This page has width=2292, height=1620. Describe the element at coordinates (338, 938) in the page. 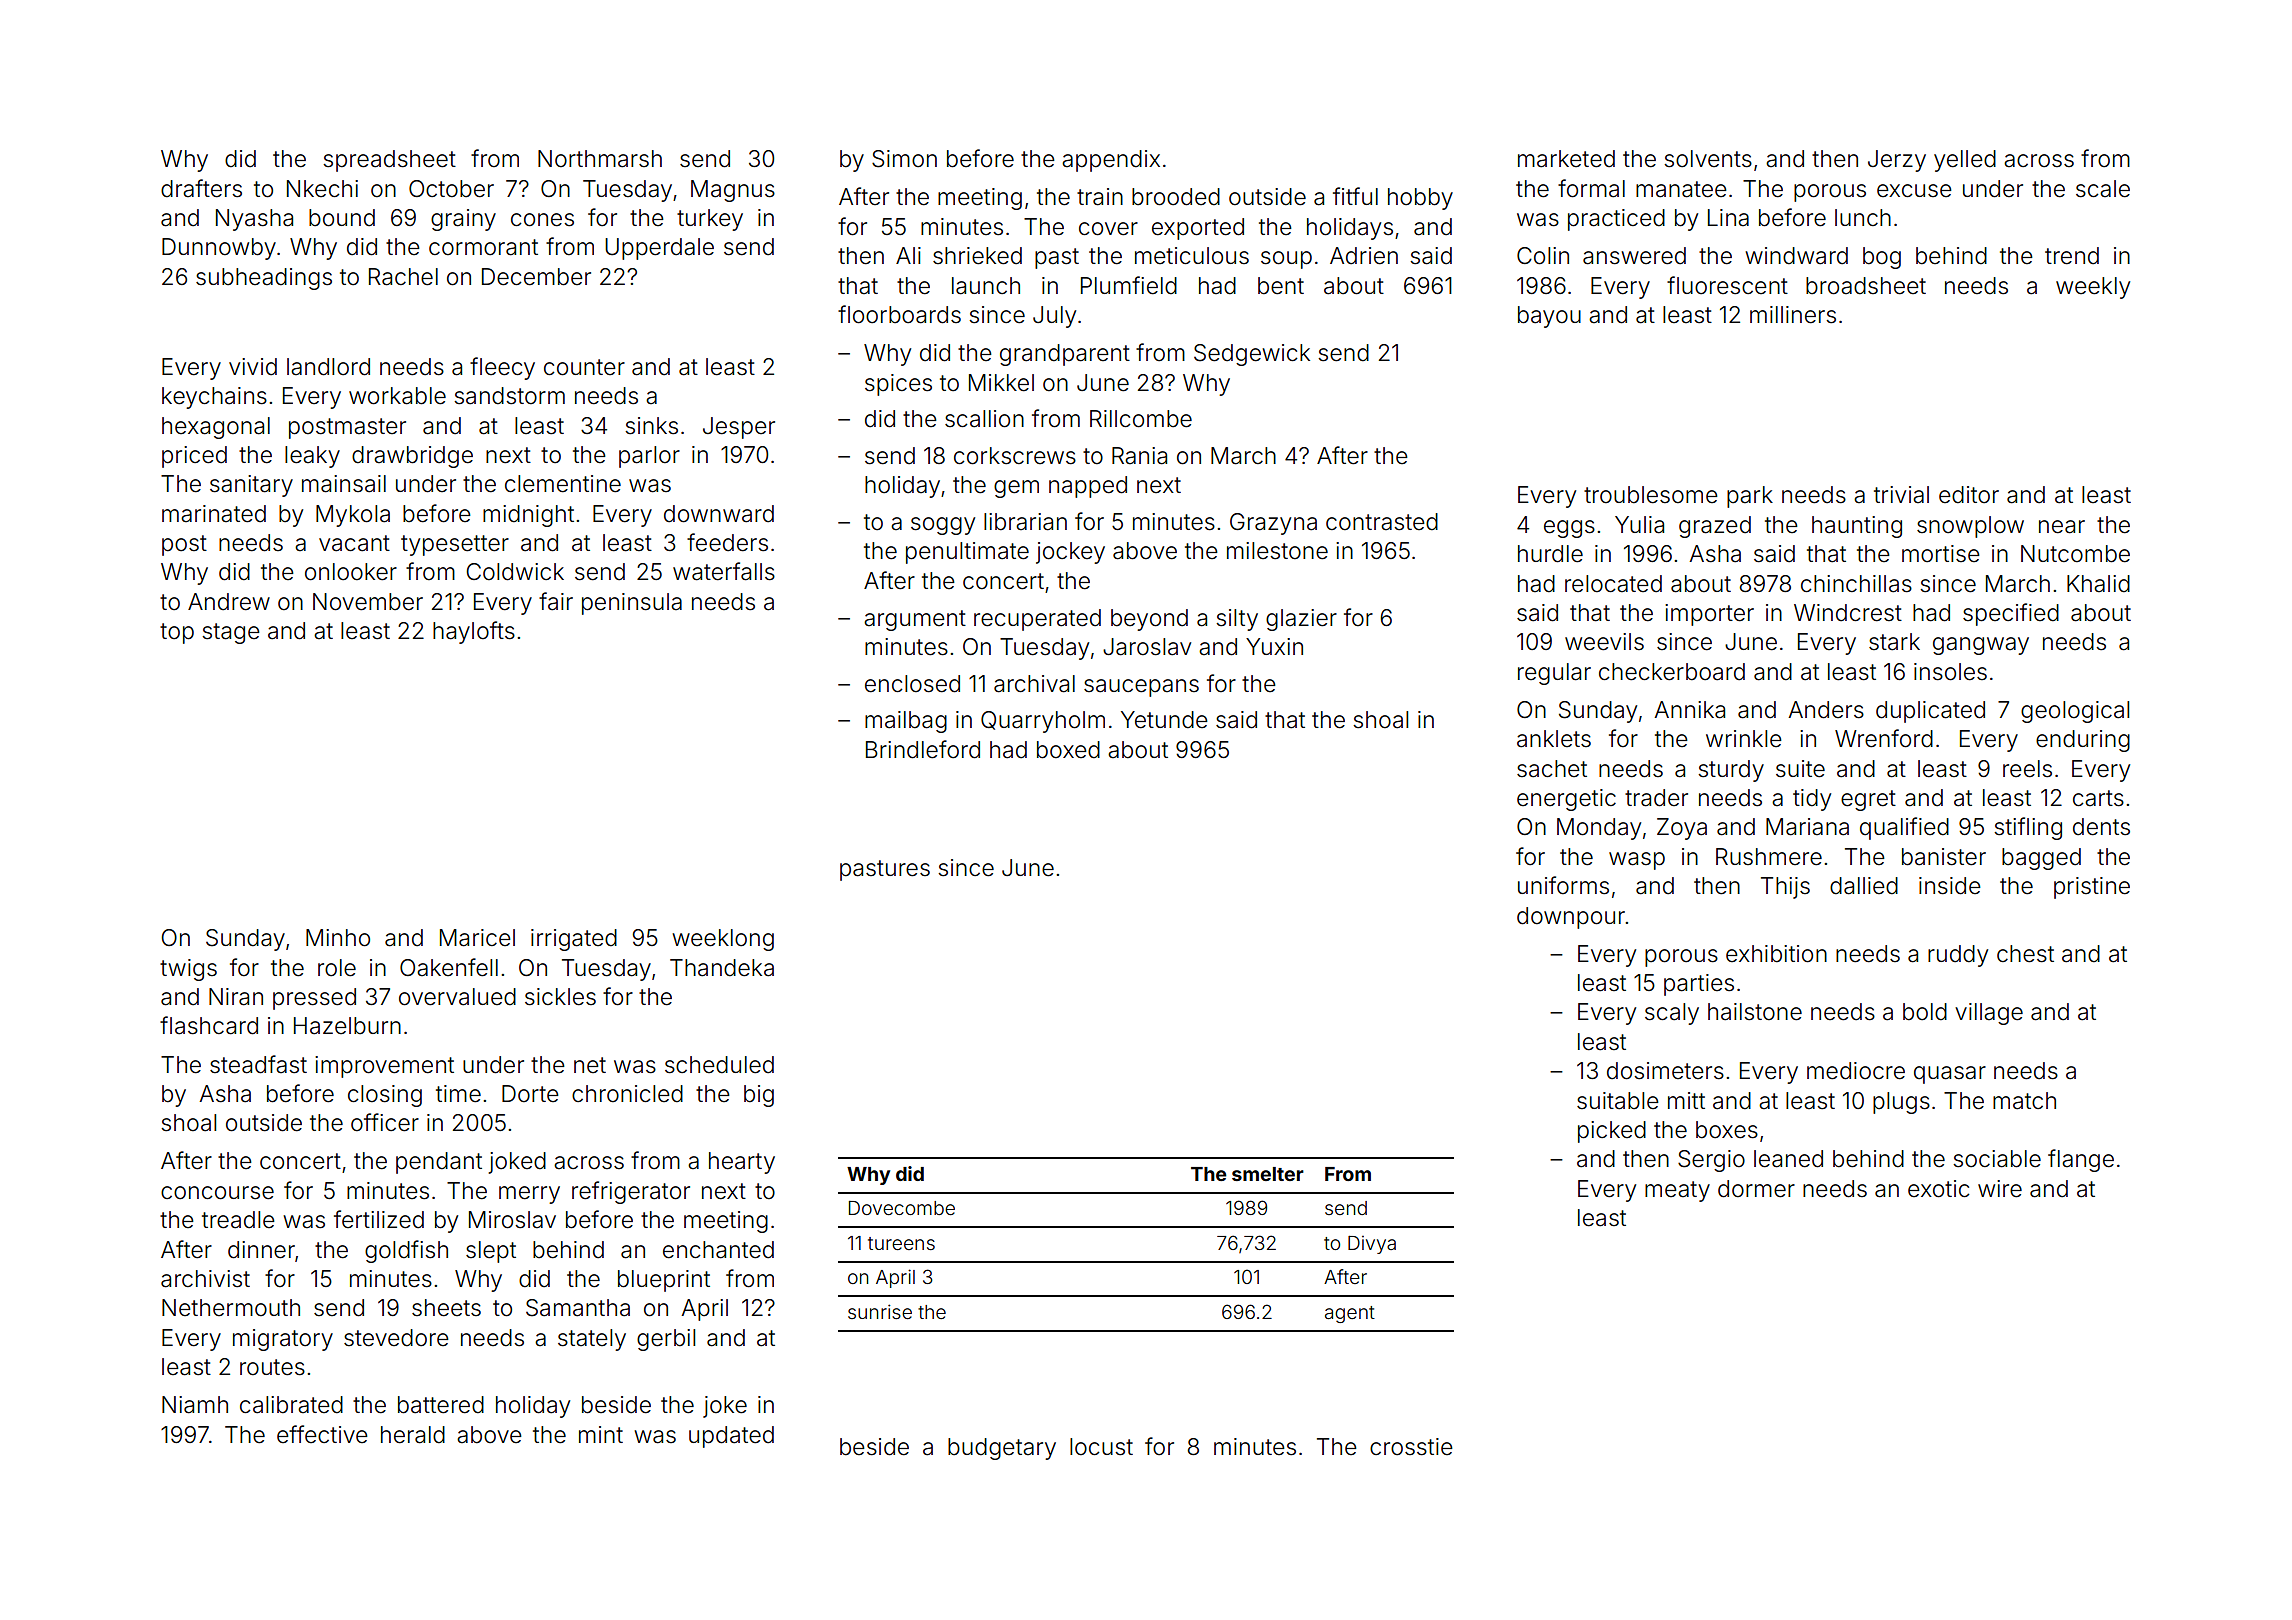

I see `Minho` at that location.
